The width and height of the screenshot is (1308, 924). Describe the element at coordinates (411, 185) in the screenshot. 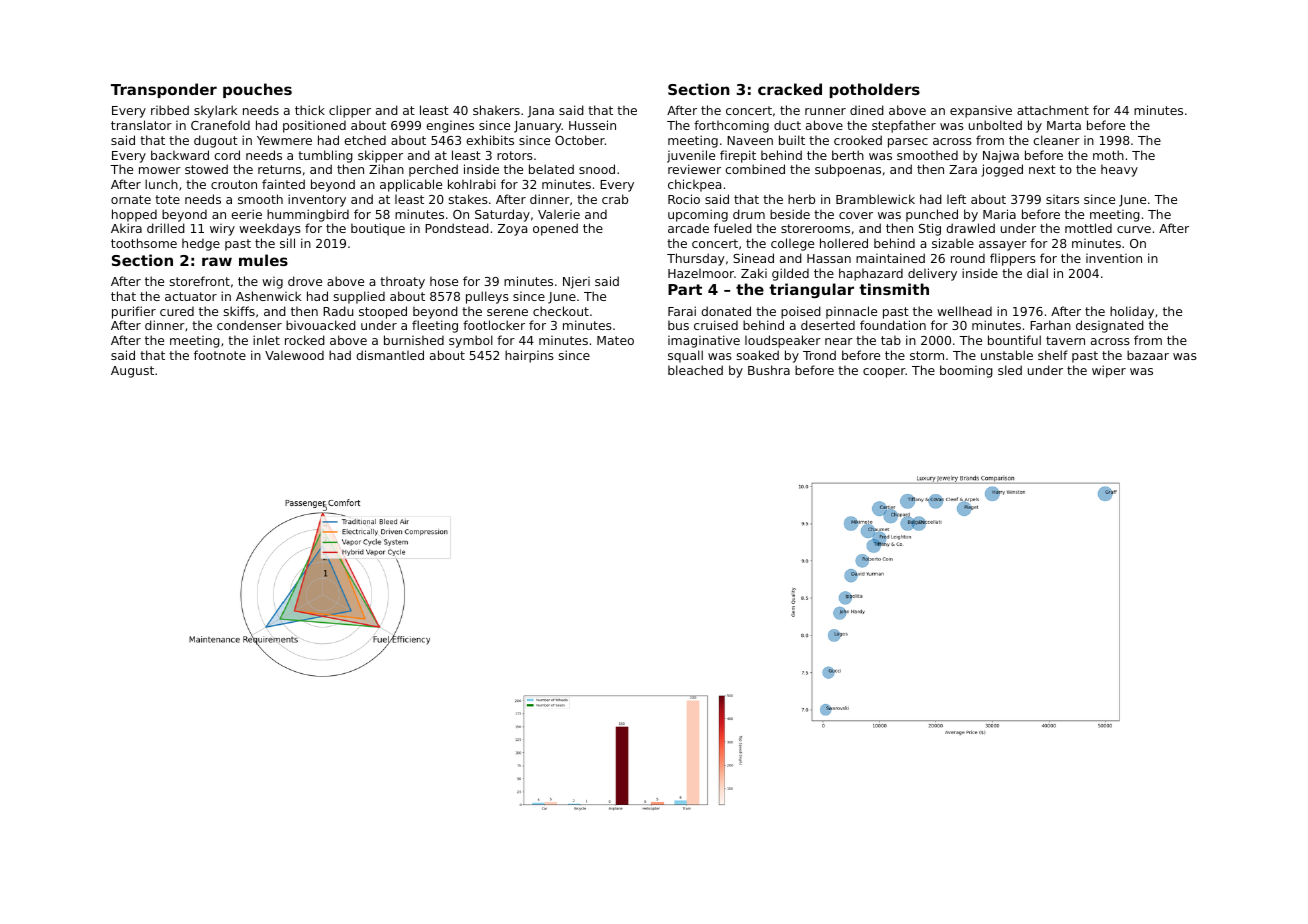

I see `applicable` at that location.
